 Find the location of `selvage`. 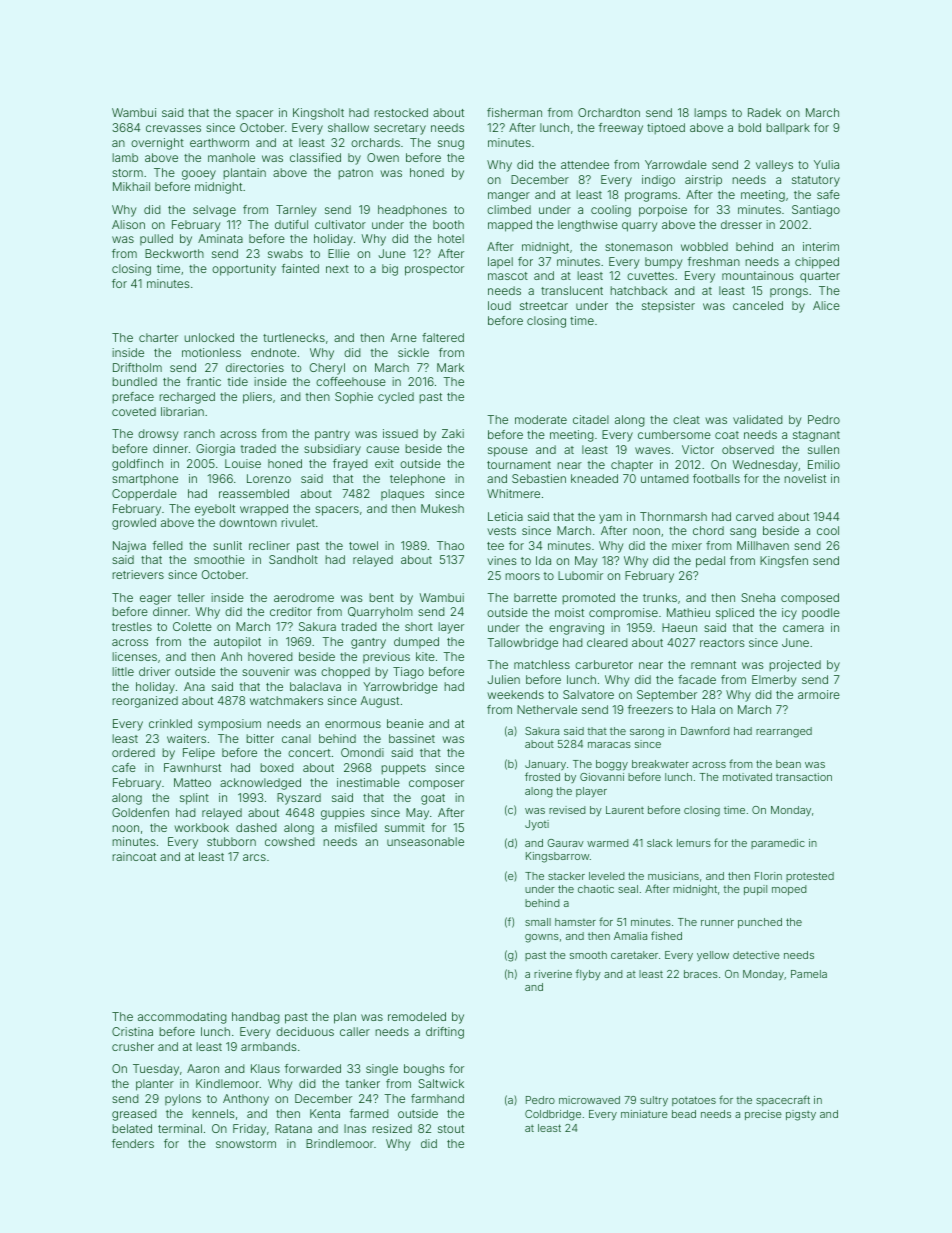

selvage is located at coordinates (214, 211).
